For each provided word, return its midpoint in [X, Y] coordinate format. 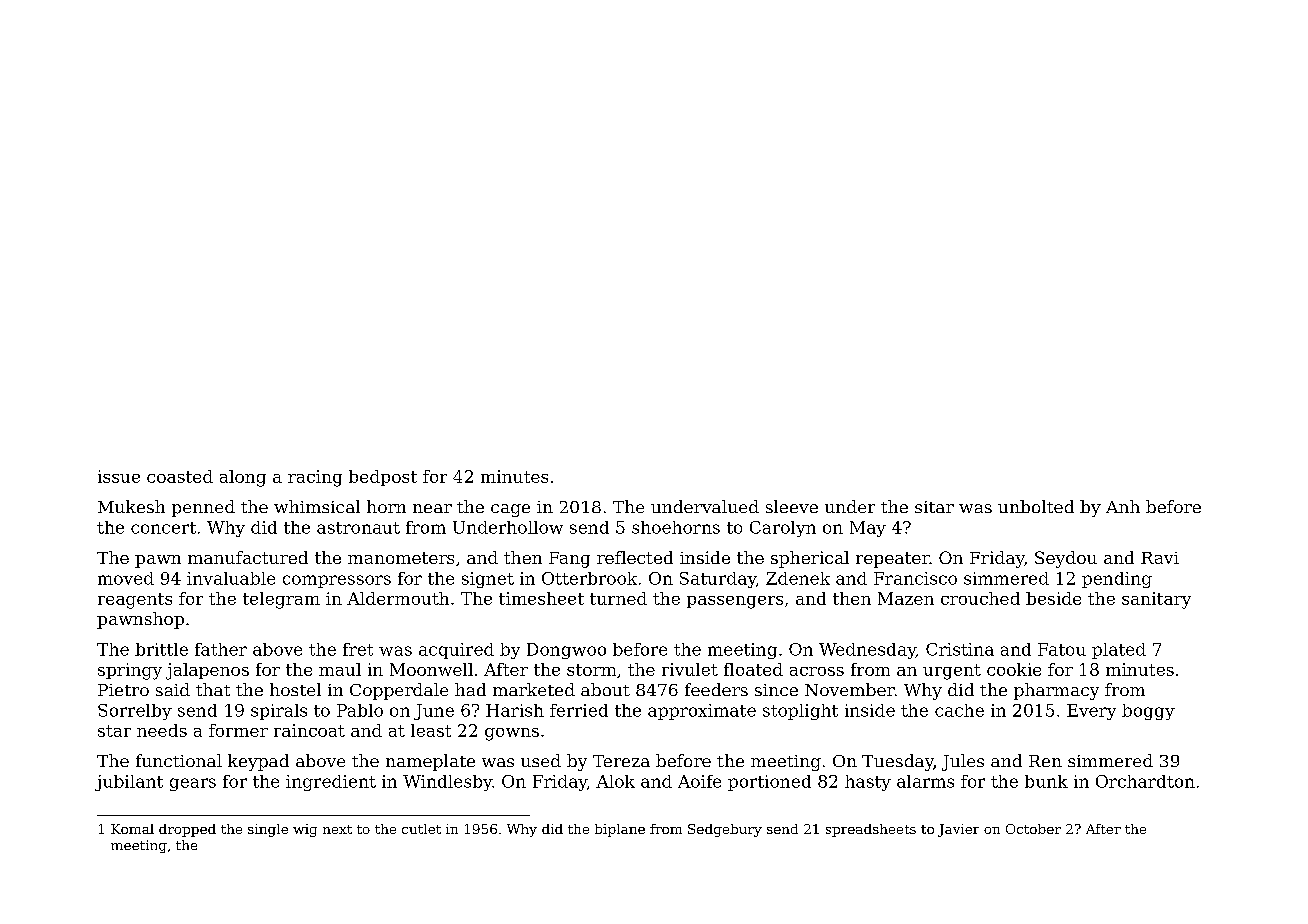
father [221, 649]
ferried [579, 710]
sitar [934, 507]
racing [315, 478]
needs [162, 730]
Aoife [699, 781]
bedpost [383, 478]
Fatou [1062, 649]
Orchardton [1145, 781]
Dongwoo [566, 651]
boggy [1148, 712]
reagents [135, 601]
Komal [132, 829]
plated [1119, 651]
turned [618, 598]
